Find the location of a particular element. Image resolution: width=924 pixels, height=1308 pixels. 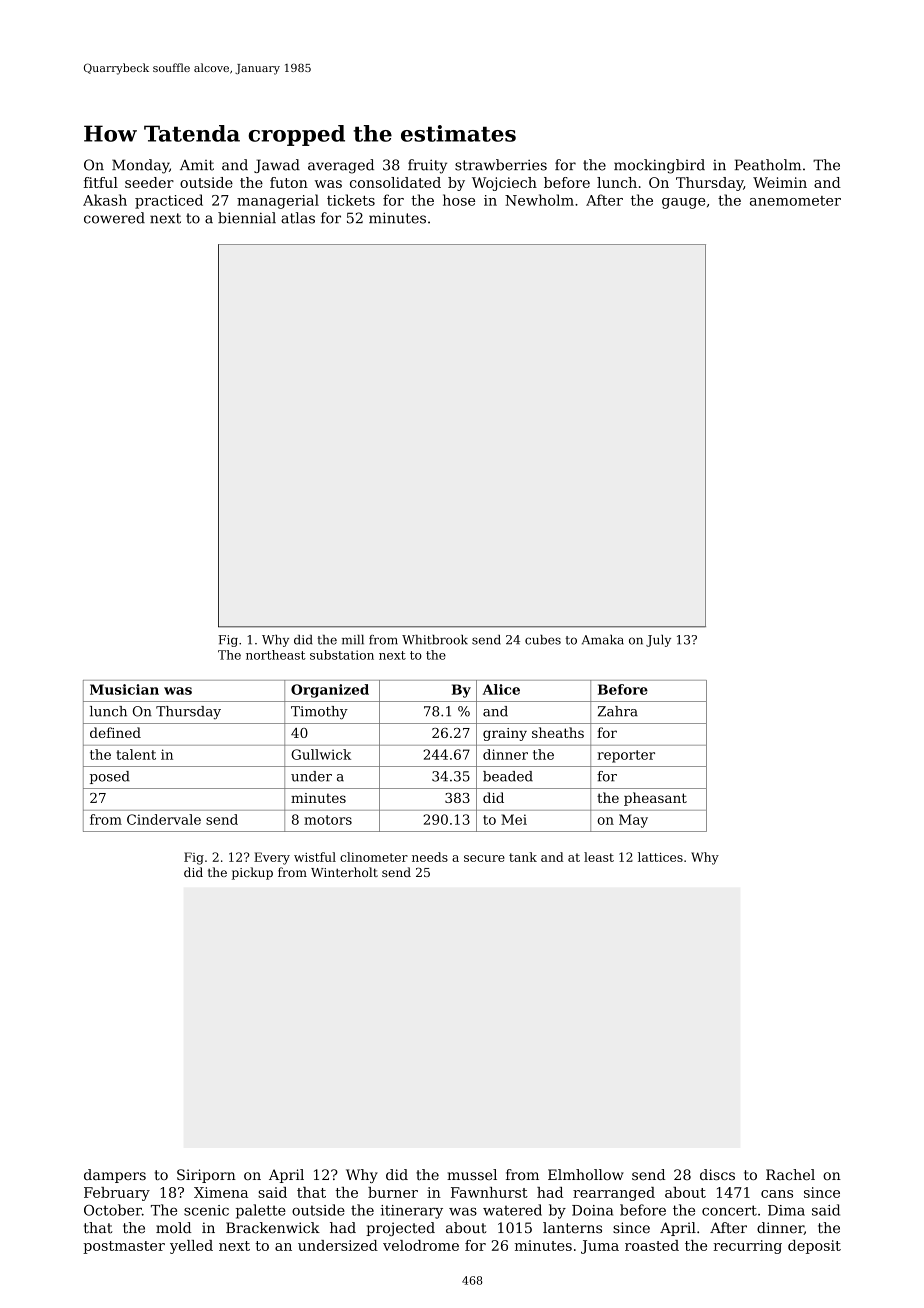

needs is located at coordinates (430, 857).
